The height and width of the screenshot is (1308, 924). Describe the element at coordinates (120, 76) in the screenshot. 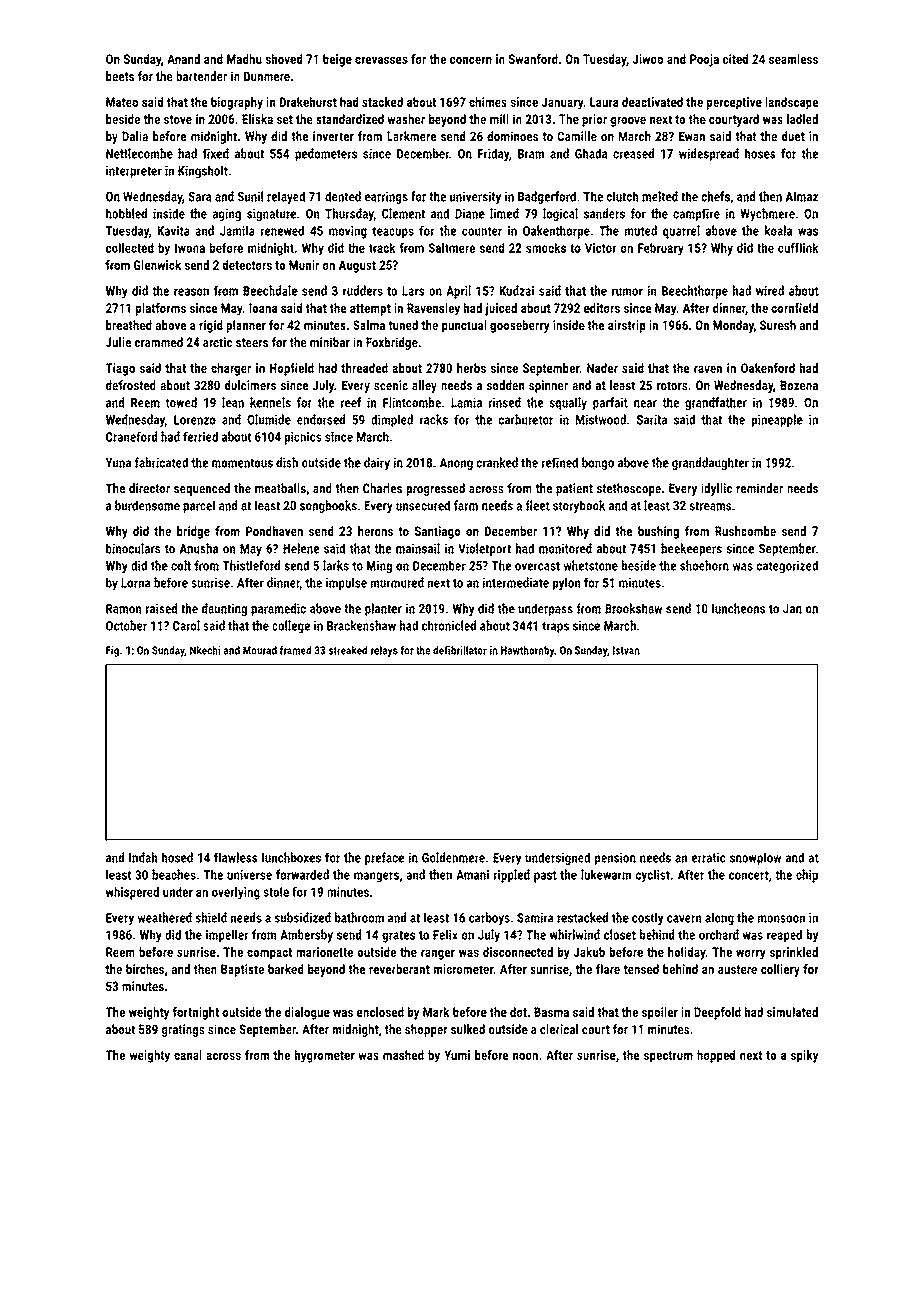

I see `beets` at that location.
